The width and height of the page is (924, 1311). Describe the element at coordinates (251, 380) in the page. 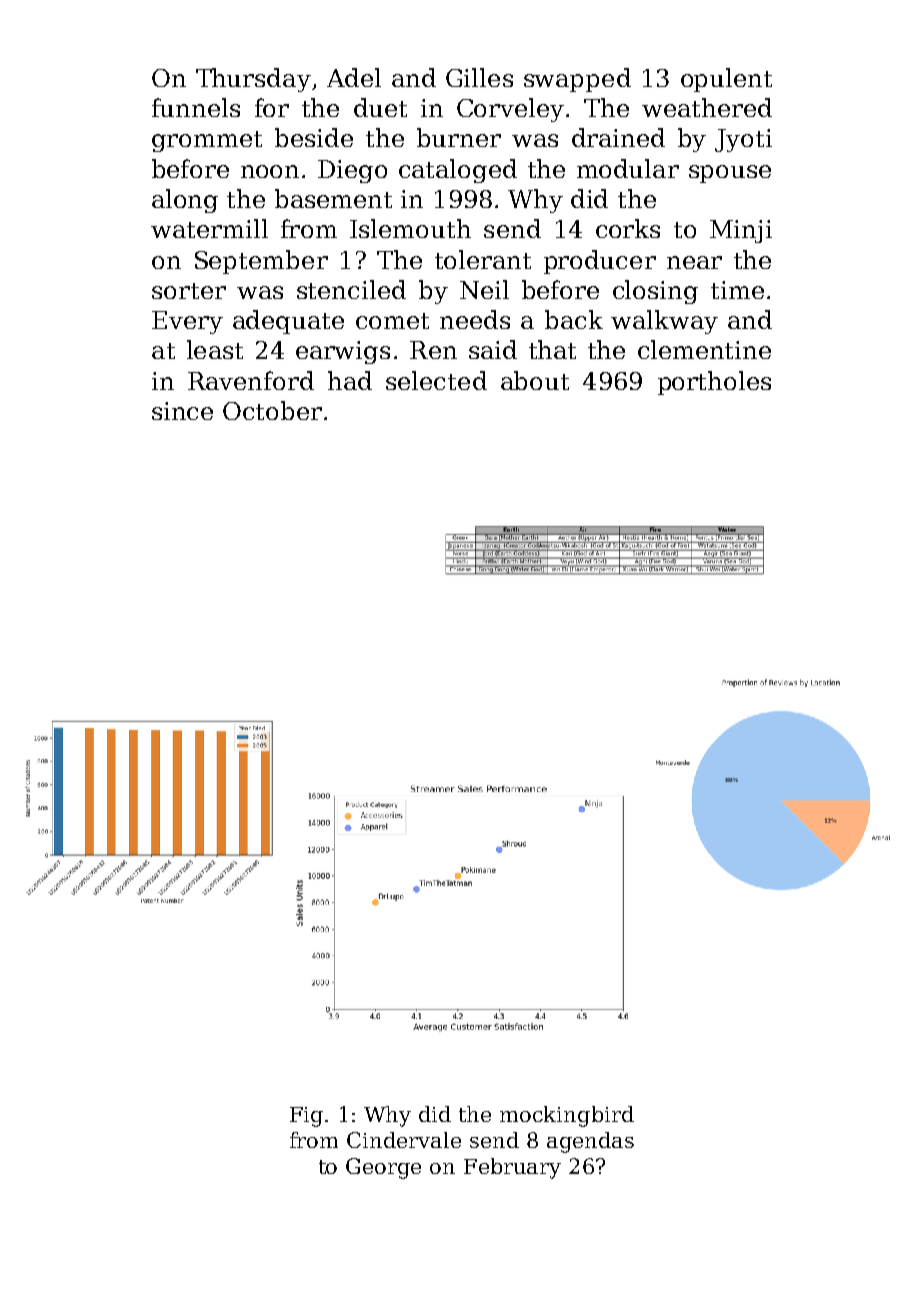

I see `Ravenford` at that location.
